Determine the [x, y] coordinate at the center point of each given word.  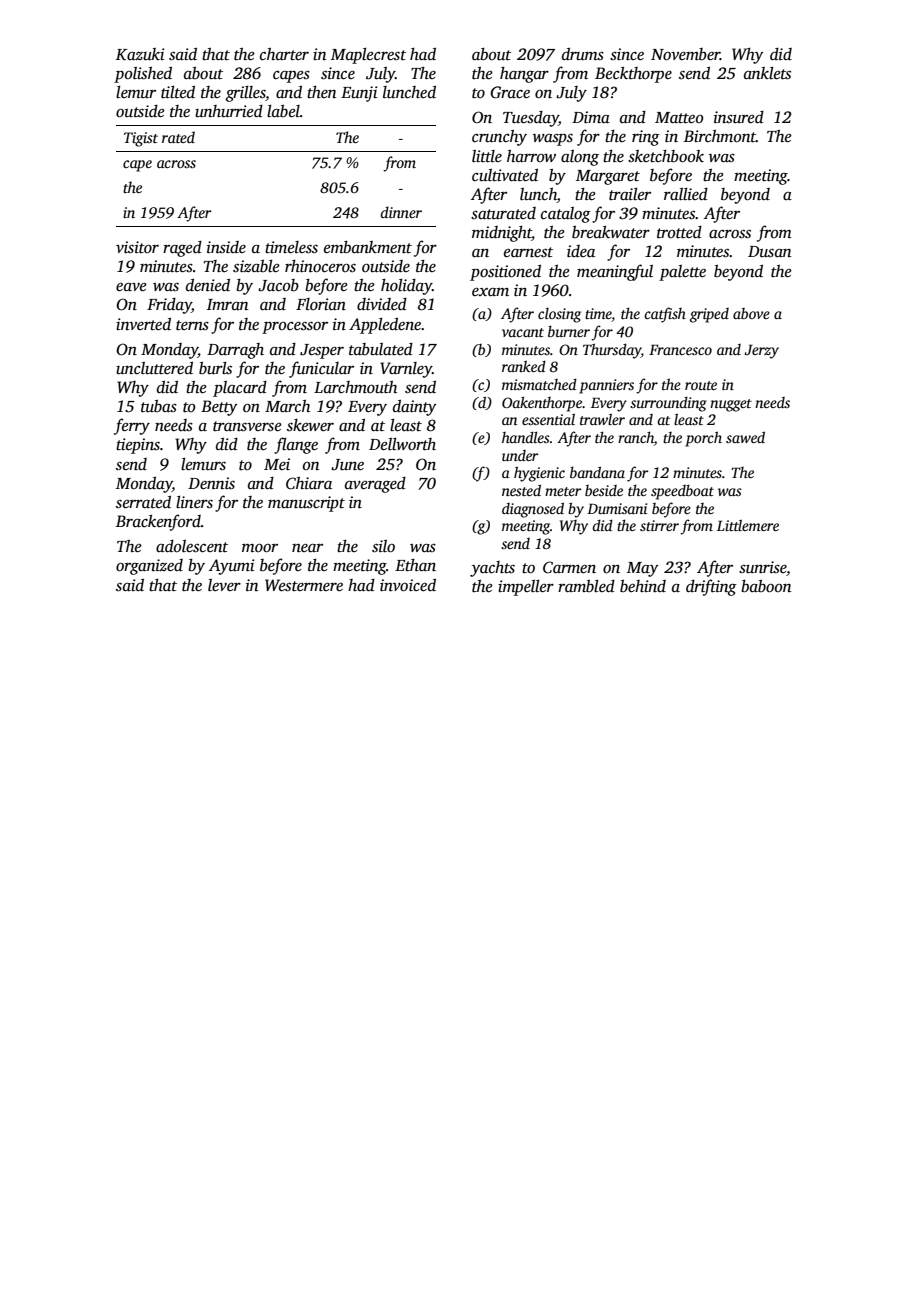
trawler [602, 419]
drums [583, 54]
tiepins [138, 446]
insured [739, 117]
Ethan [415, 565]
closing [559, 315]
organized [149, 567]
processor [295, 328]
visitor [137, 247]
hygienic [539, 474]
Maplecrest [368, 56]
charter [284, 54]
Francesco [680, 349]
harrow [531, 156]
